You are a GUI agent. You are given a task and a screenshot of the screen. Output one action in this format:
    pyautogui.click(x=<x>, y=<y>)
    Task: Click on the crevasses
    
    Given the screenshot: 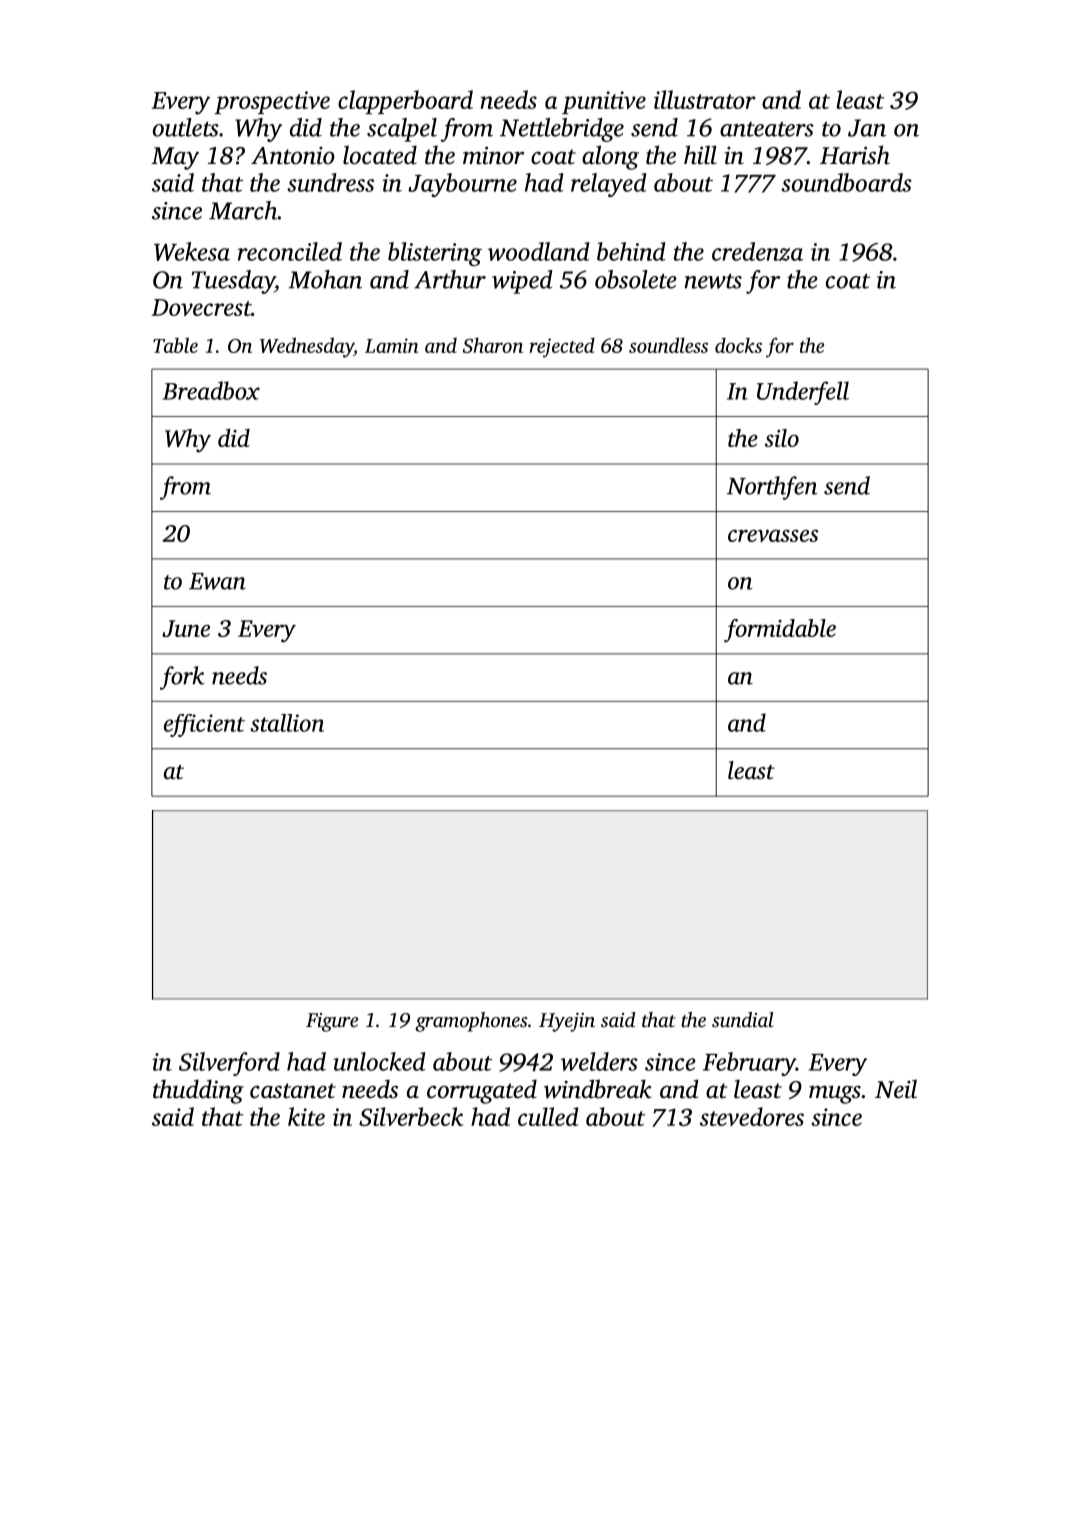 What is the action you would take?
    pyautogui.click(x=773, y=535)
